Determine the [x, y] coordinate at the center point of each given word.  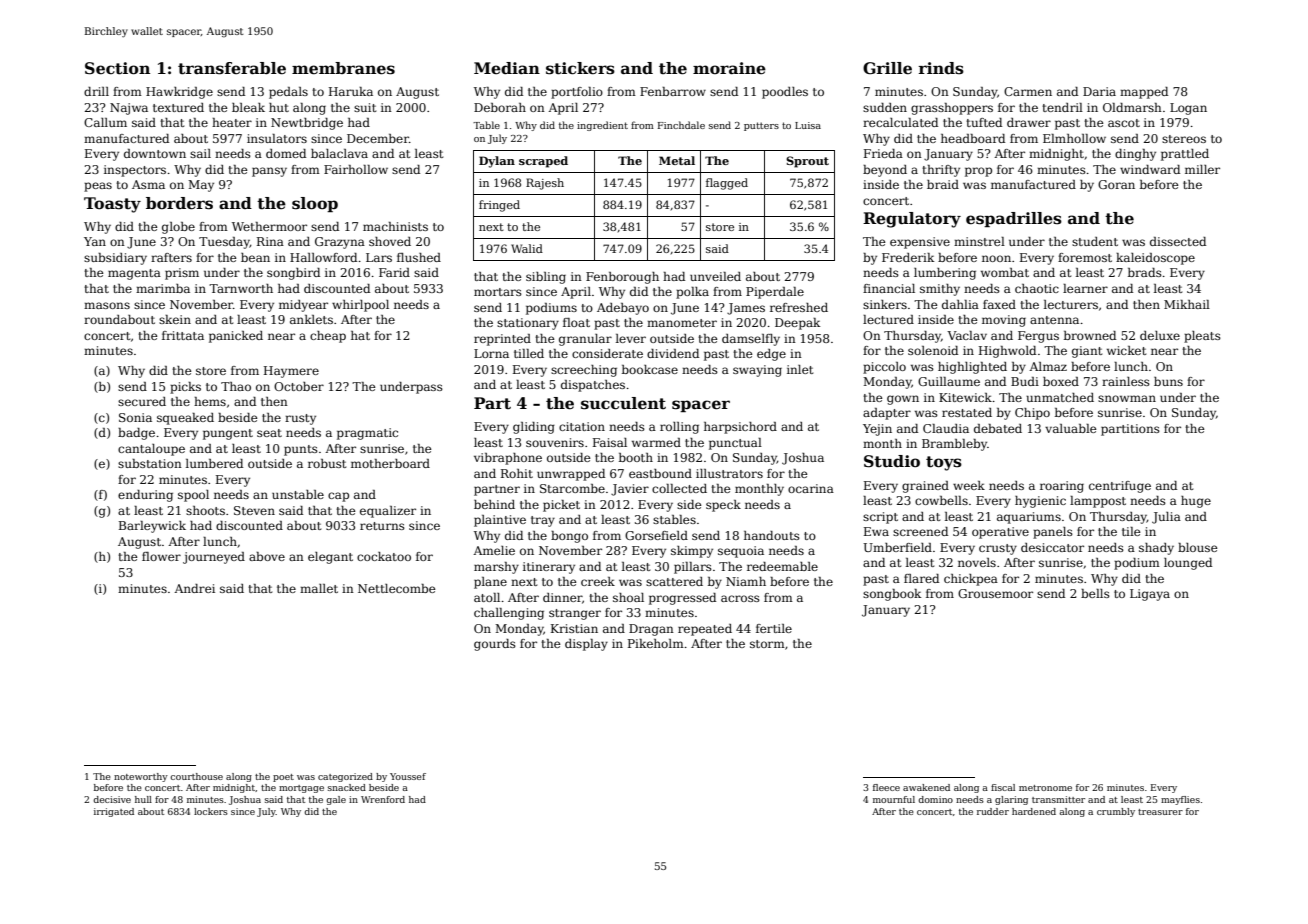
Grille [887, 68]
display [586, 645]
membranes [343, 68]
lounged [1188, 564]
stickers [580, 68]
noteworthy [141, 777]
